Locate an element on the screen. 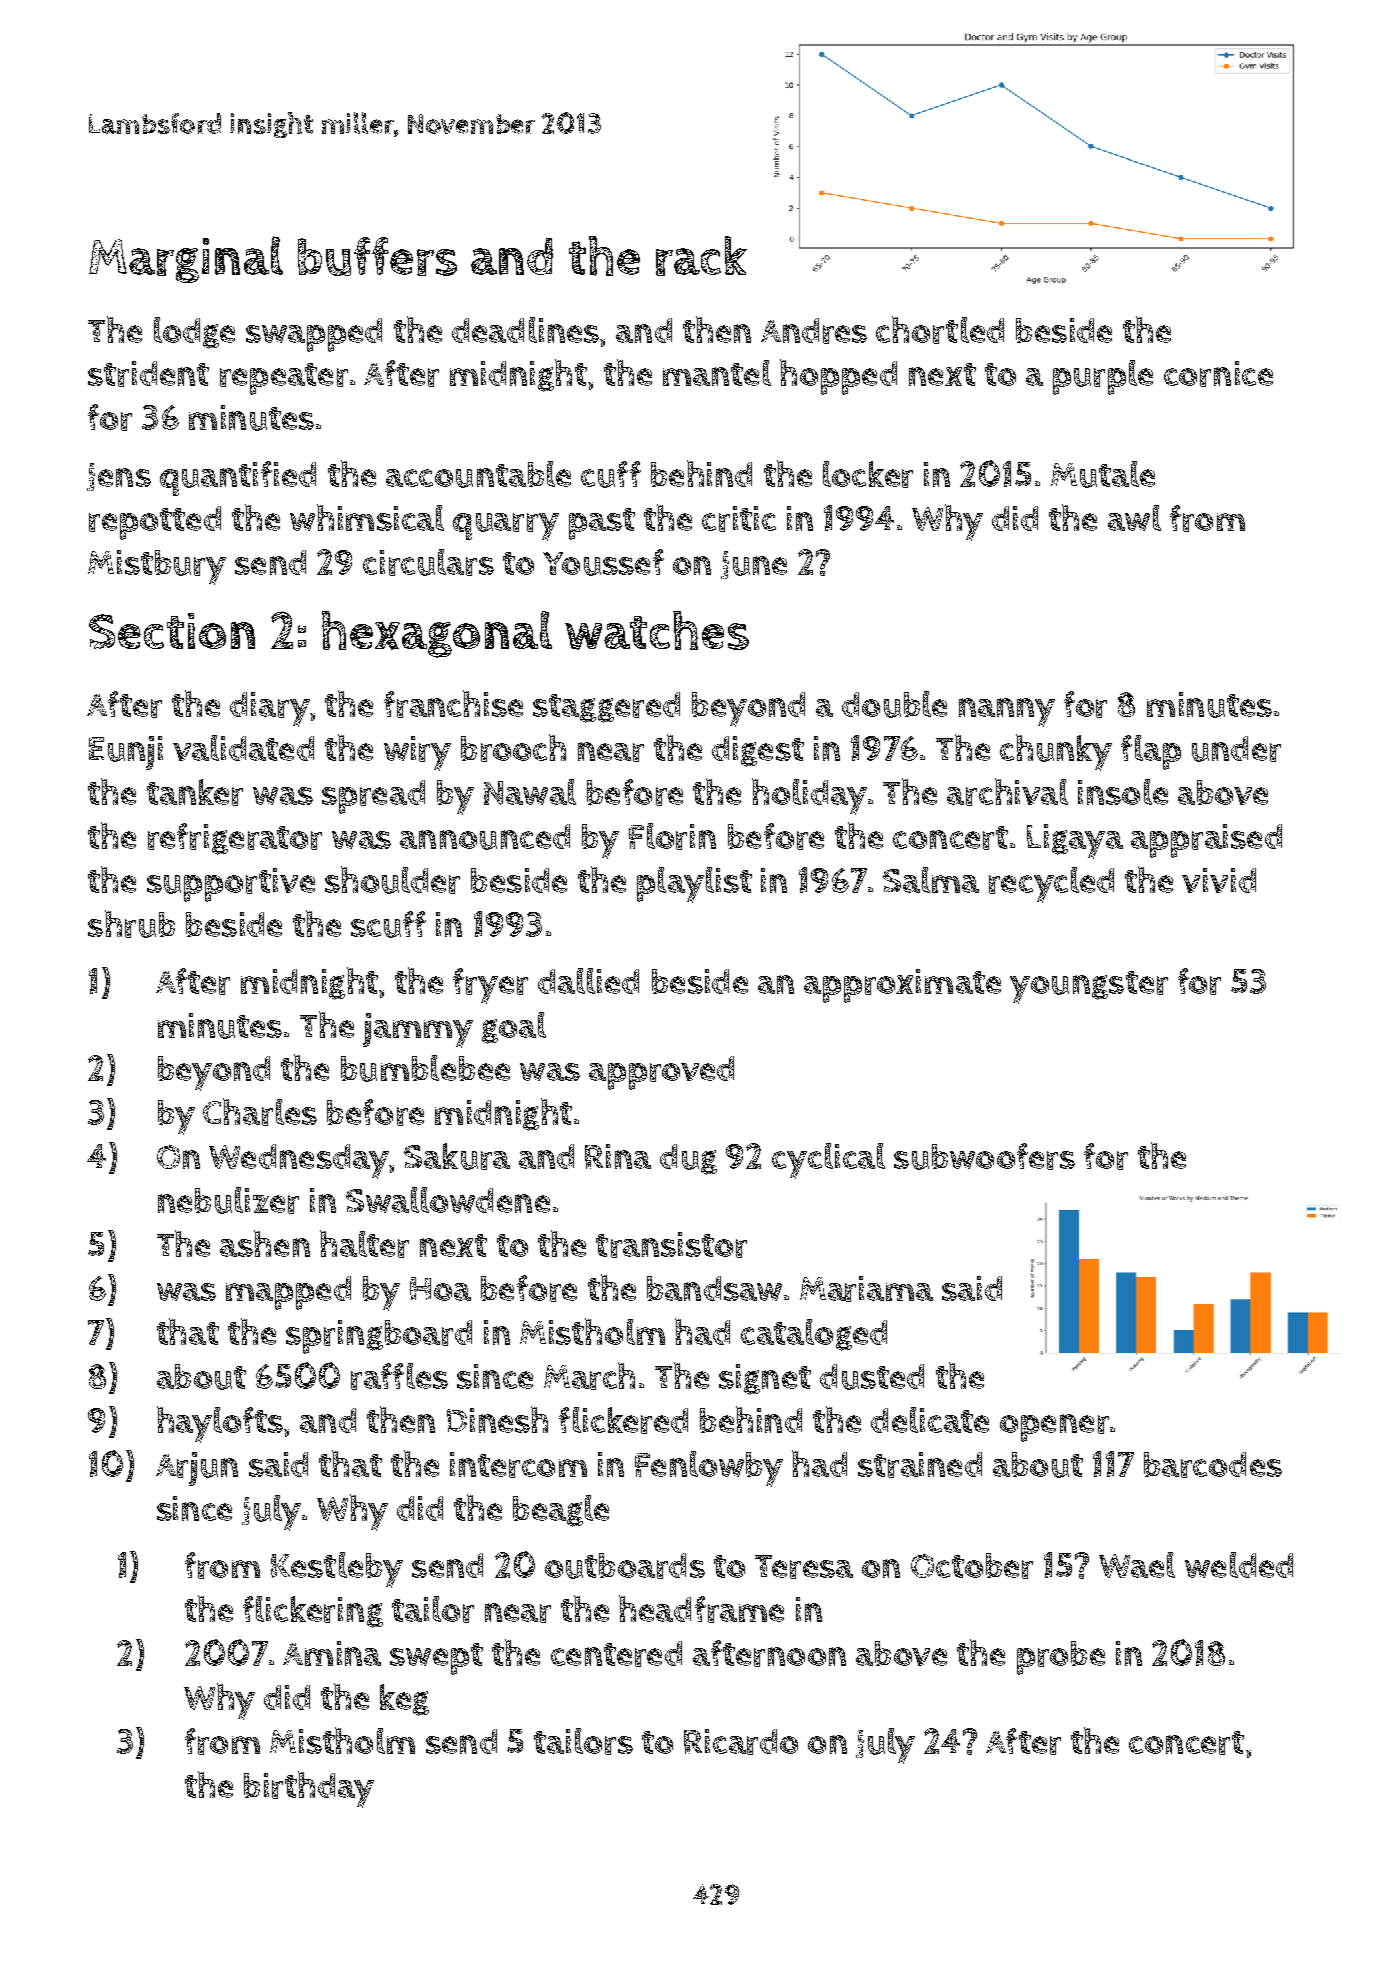 Image resolution: width=1386 pixels, height=1969 pixels. shrub is located at coordinates (131, 924).
